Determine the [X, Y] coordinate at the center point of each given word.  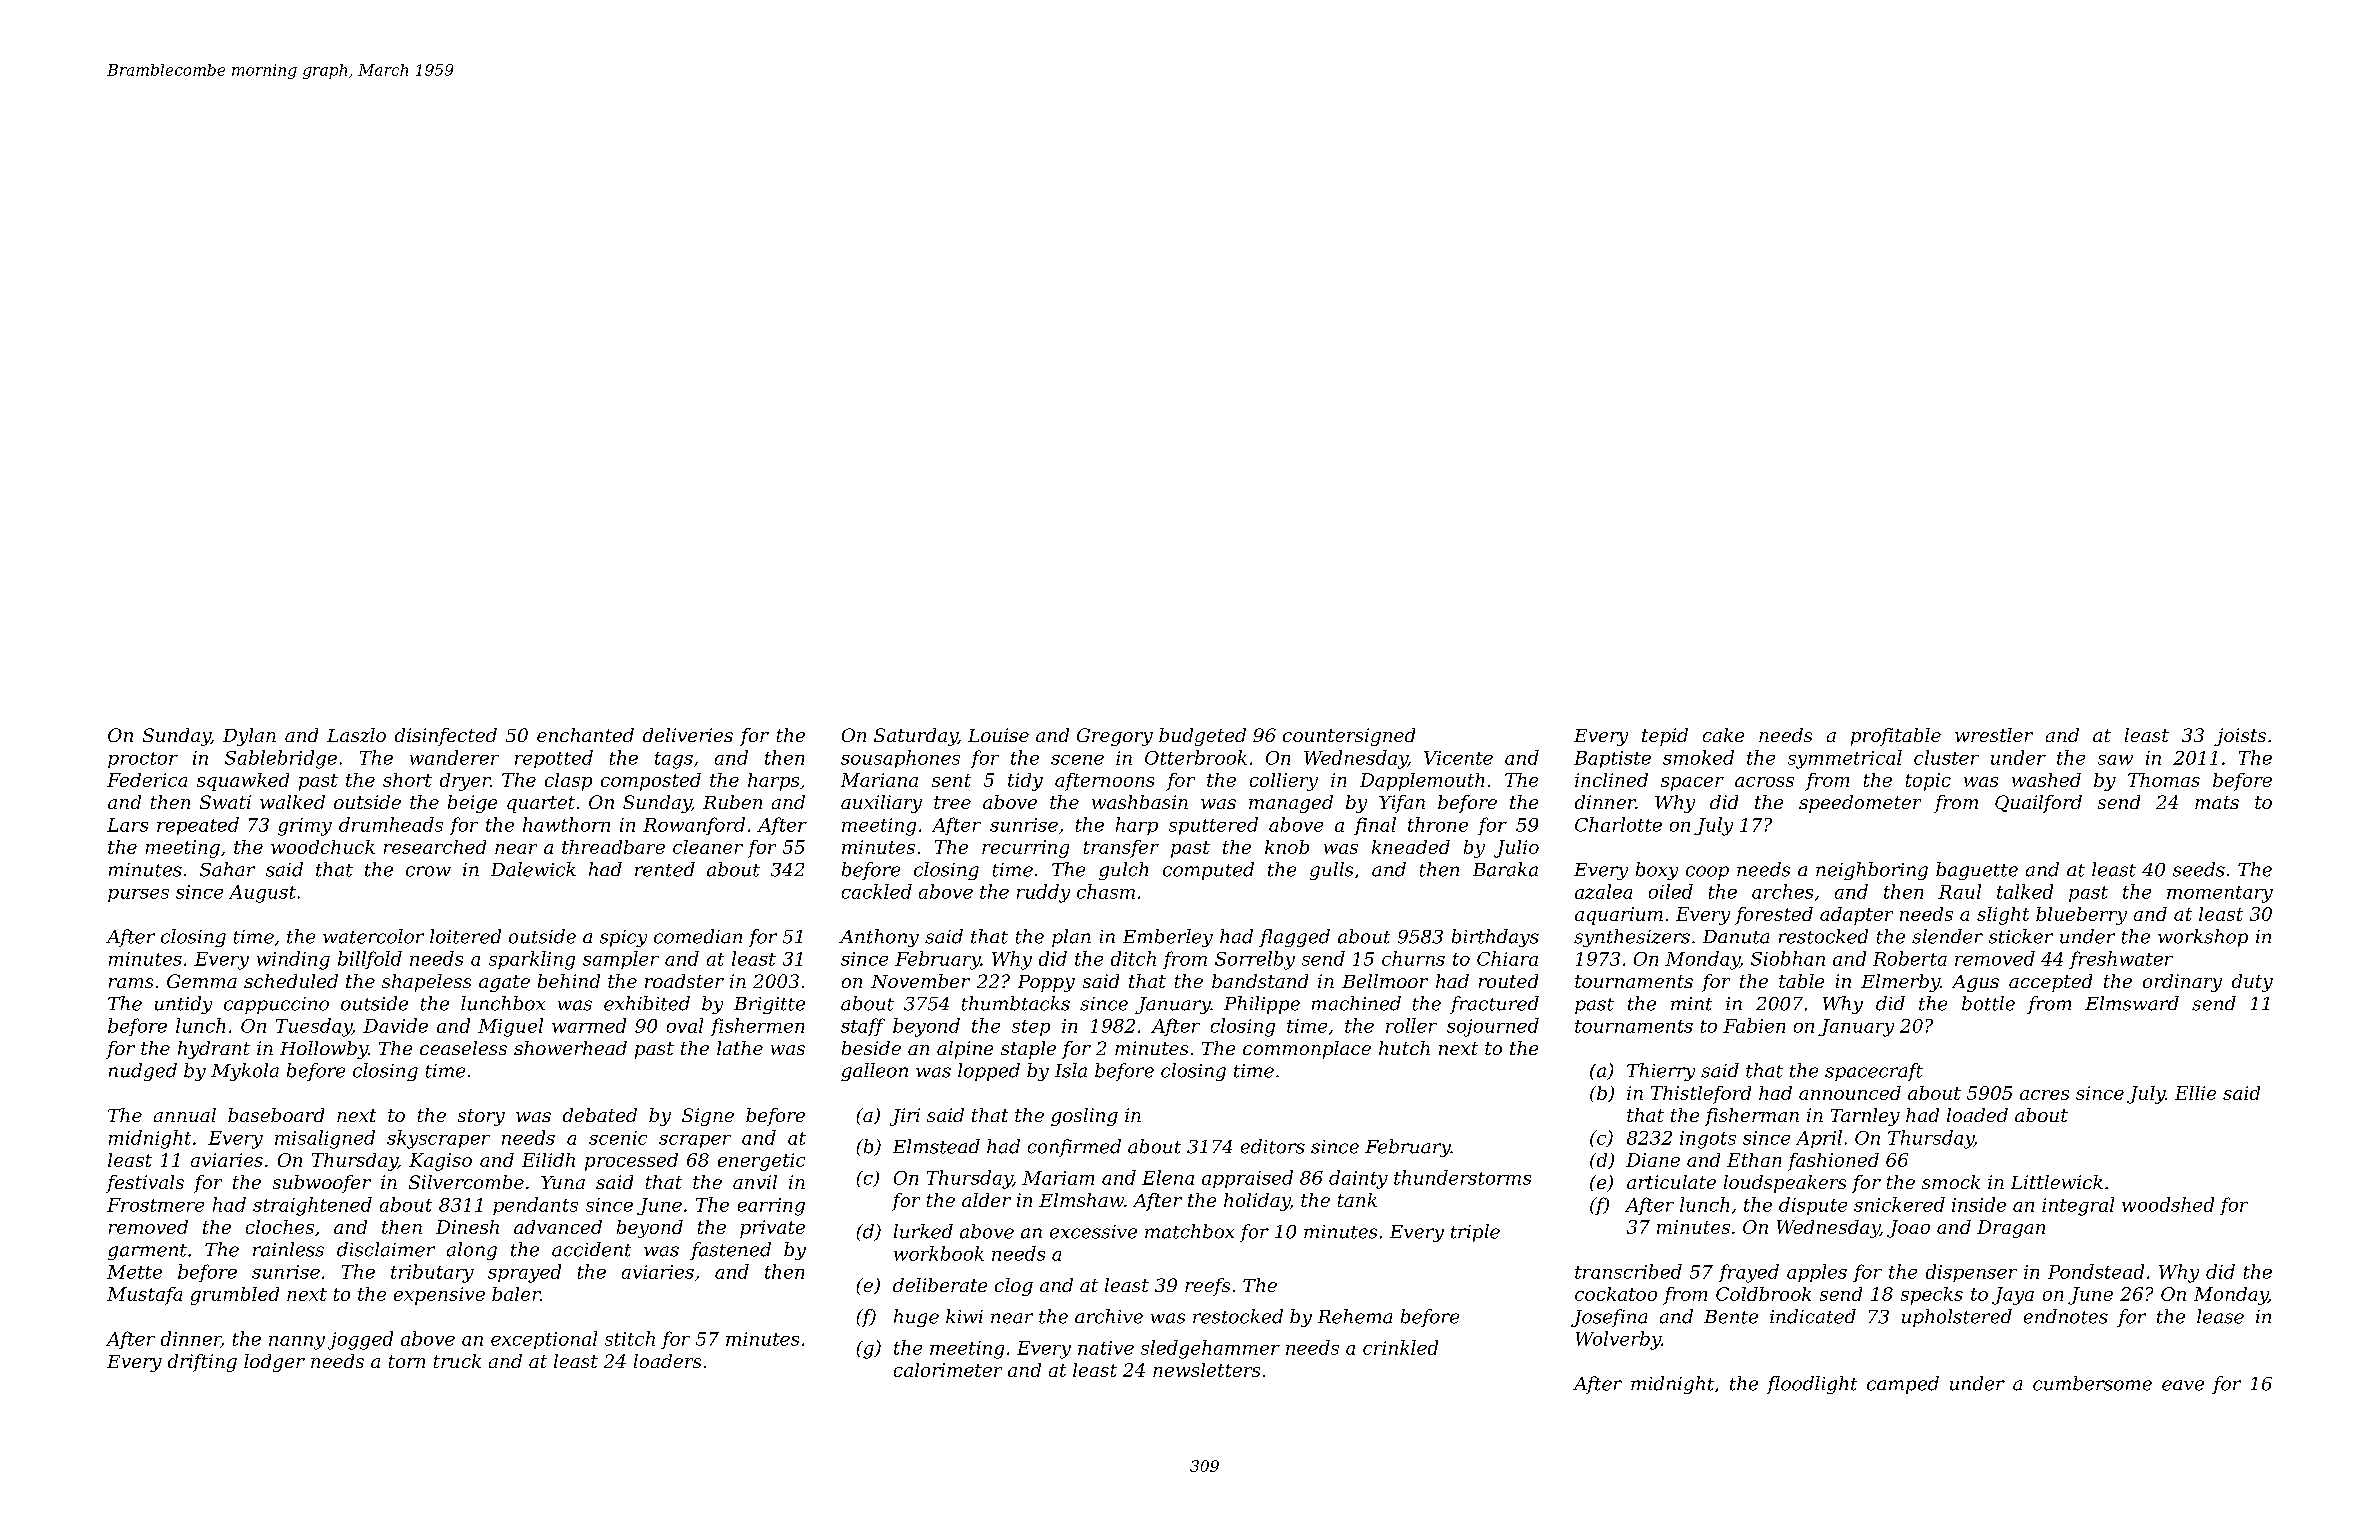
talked [2025, 891]
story [481, 1117]
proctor [143, 760]
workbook [939, 1253]
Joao [1908, 1229]
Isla [1071, 1070]
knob [1287, 847]
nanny [297, 1343]
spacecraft [1874, 1072]
